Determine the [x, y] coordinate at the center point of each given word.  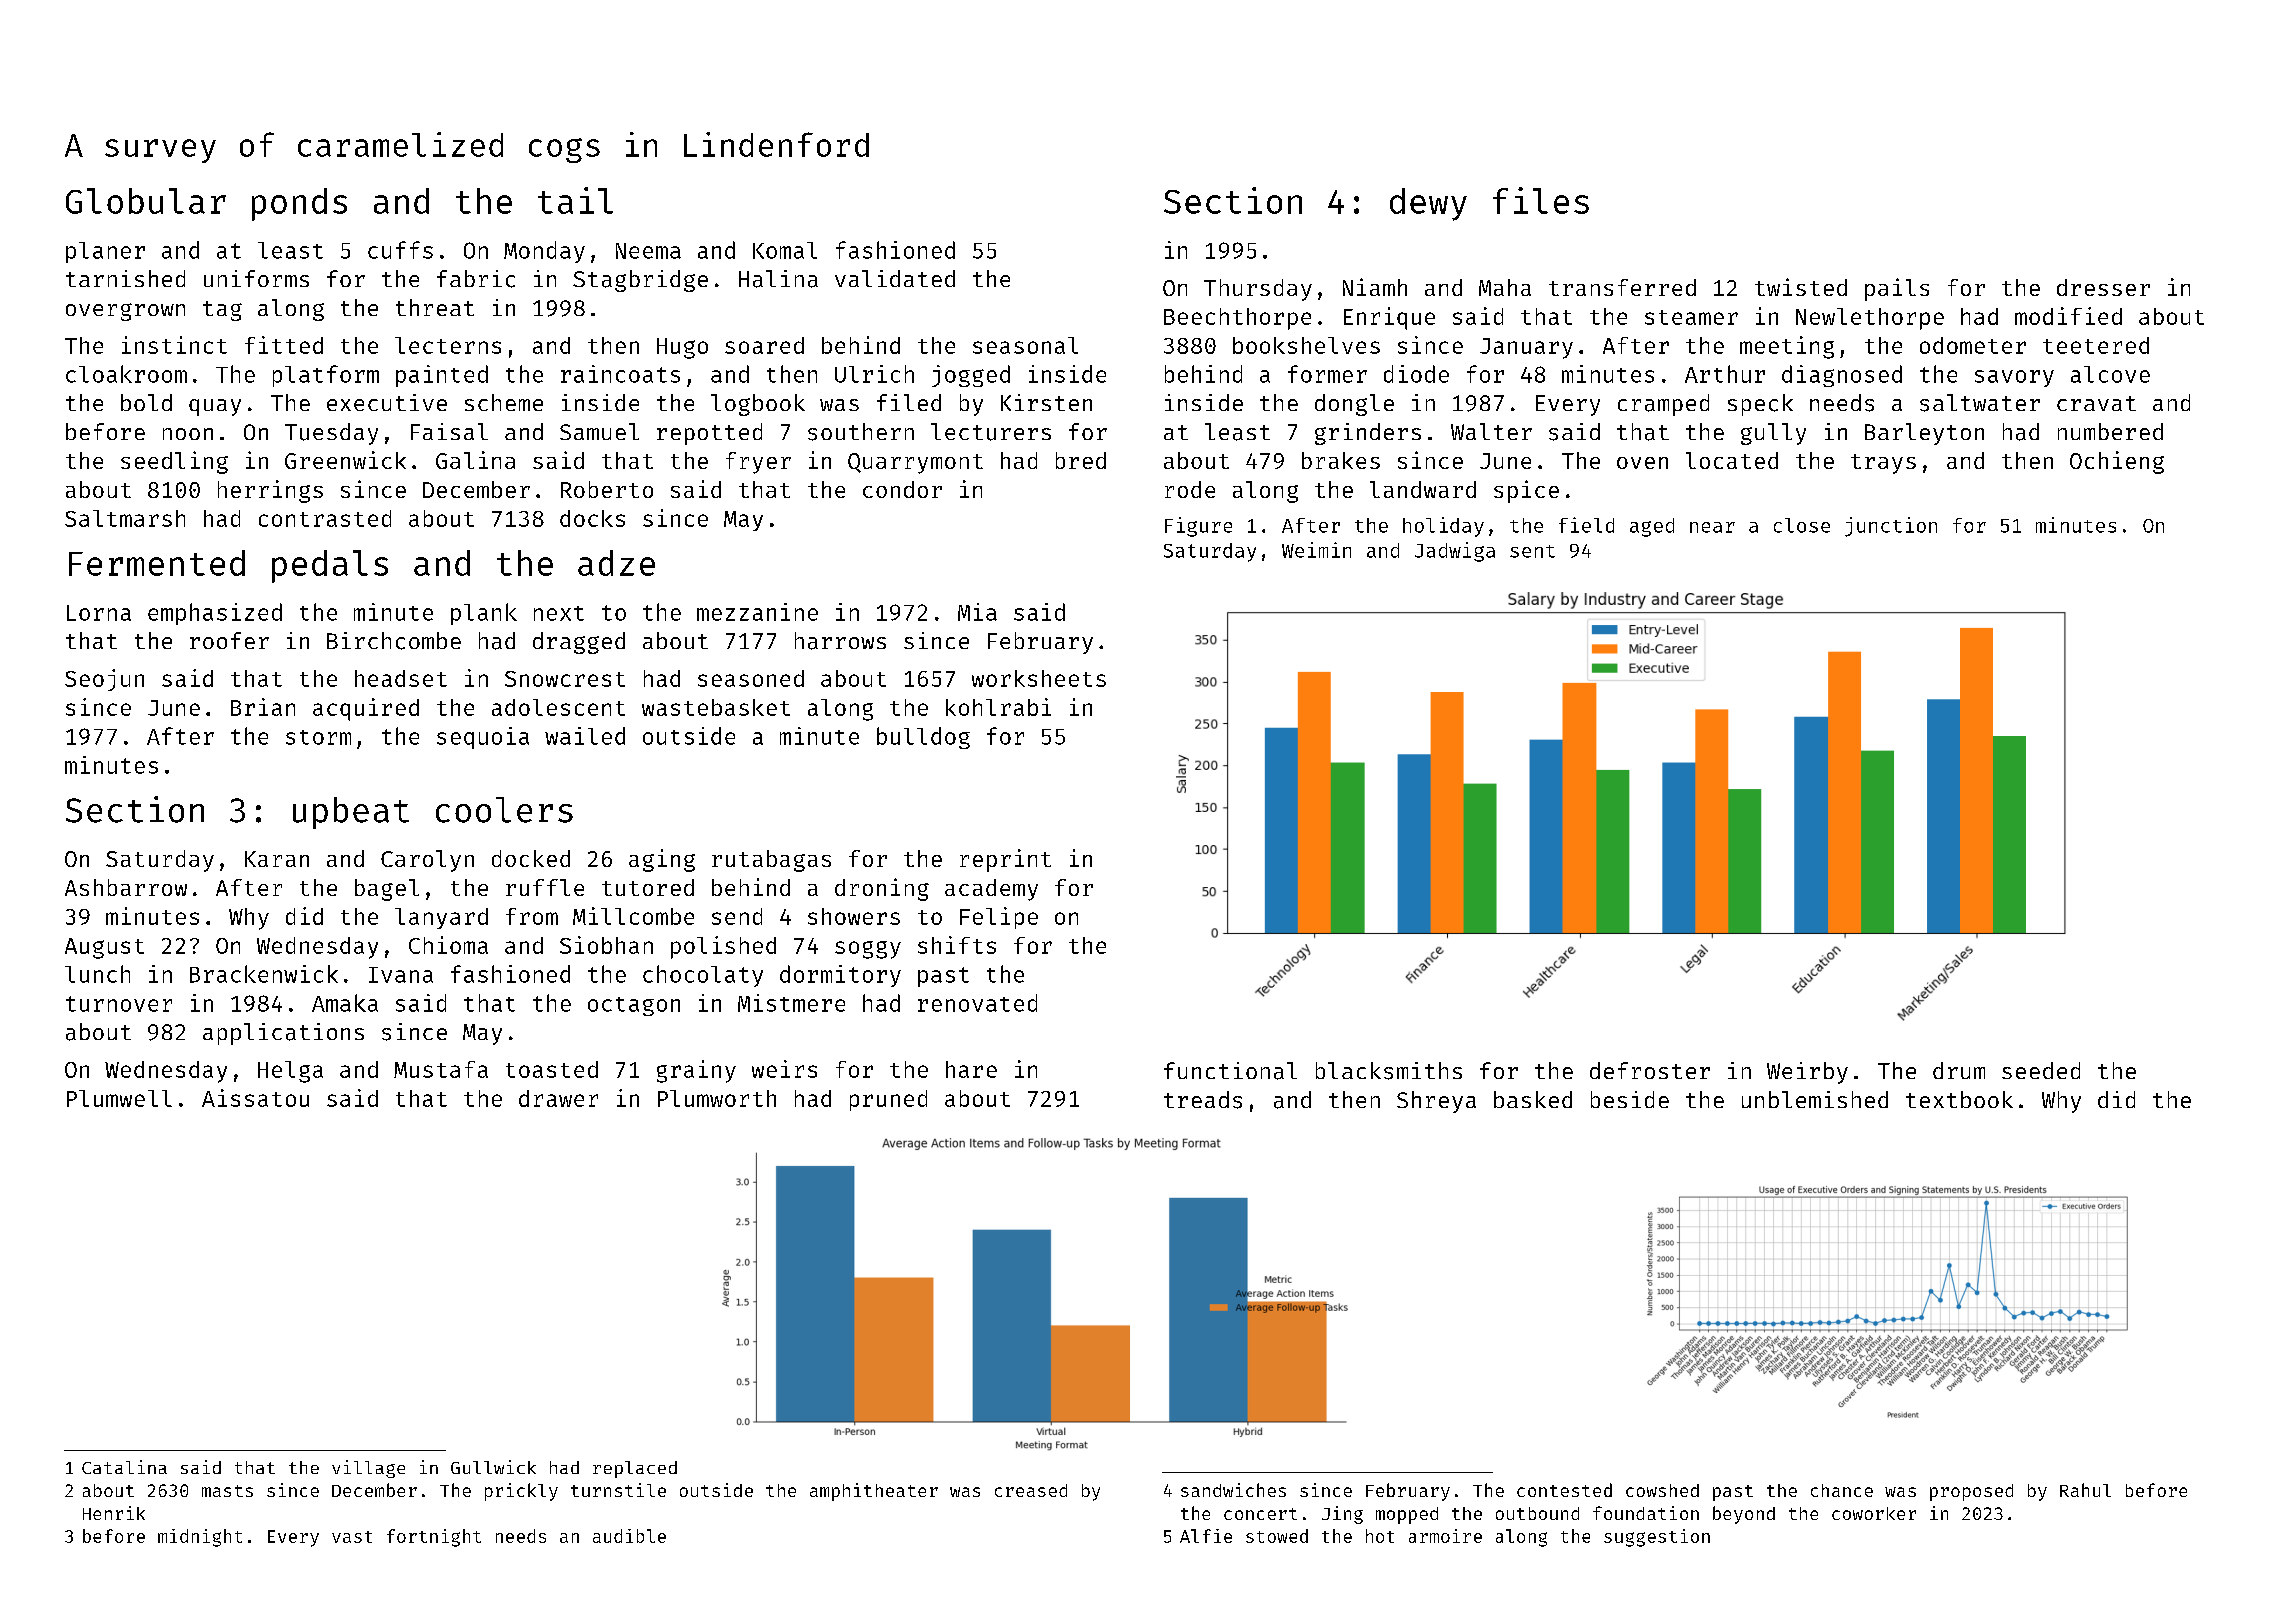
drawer [558, 1098]
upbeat [351, 813]
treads [1203, 1100]
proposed [1971, 1492]
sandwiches [1233, 1490]
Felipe [999, 918]
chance [1842, 1490]
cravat [2096, 403]
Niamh [1375, 287]
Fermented [157, 563]
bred [1081, 460]
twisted [1801, 287]
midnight [200, 1538]
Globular [146, 201]
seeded [2041, 1070]
